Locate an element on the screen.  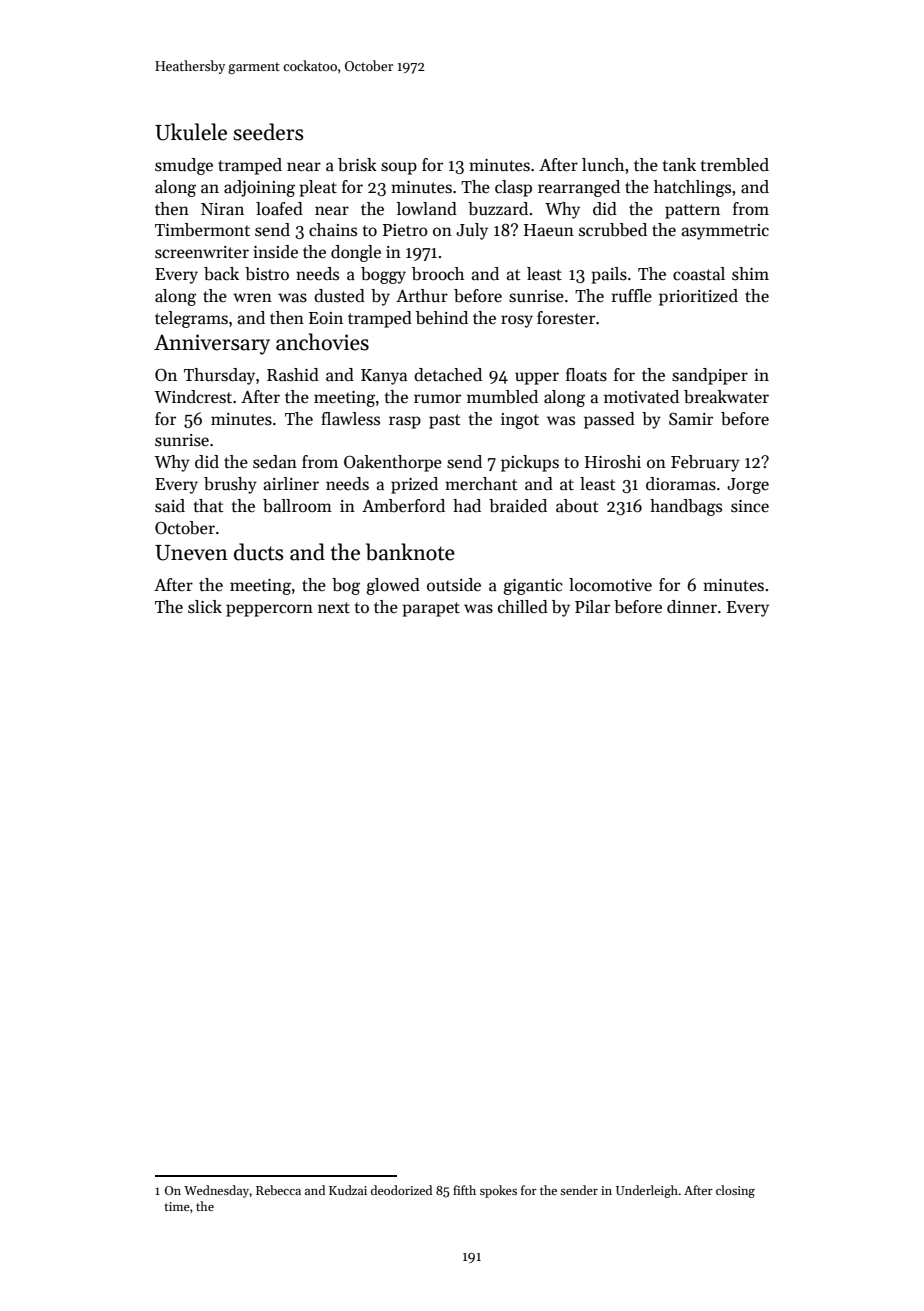
spokes is located at coordinates (498, 1191).
